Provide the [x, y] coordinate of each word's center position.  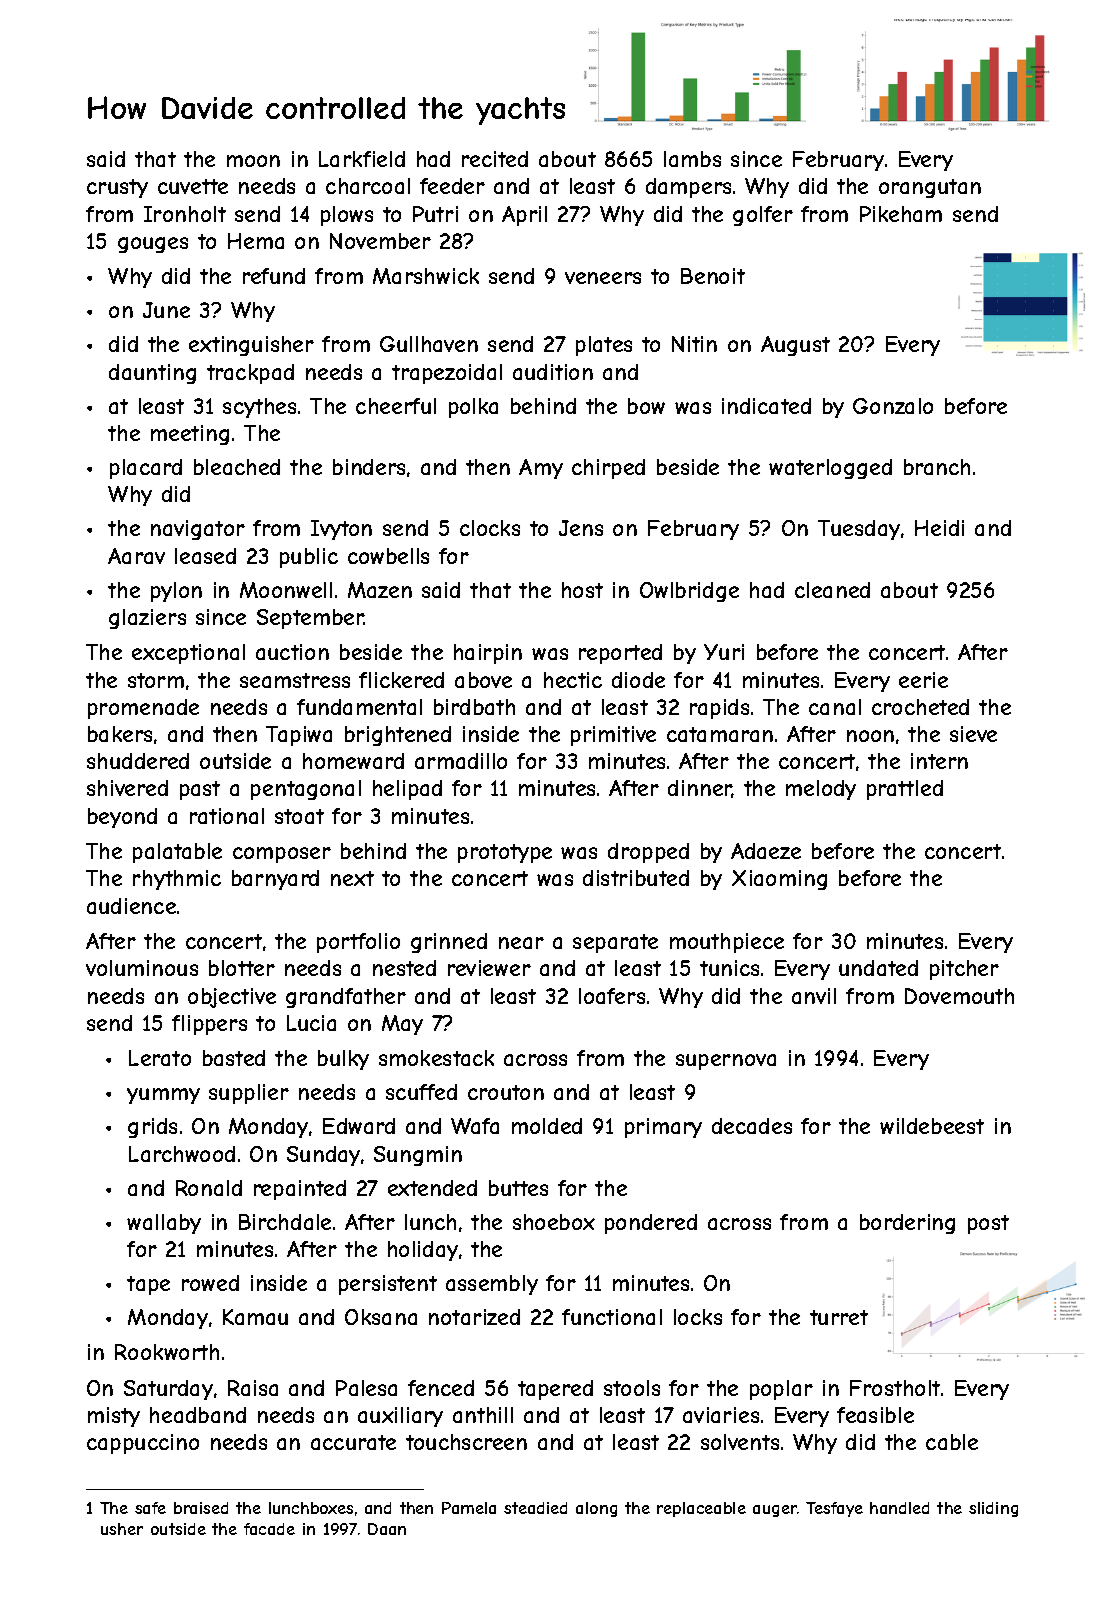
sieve [973, 734]
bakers [120, 734]
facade [269, 1529]
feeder [452, 186]
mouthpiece [727, 943]
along [596, 1509]
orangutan [930, 188]
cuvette [193, 186]
